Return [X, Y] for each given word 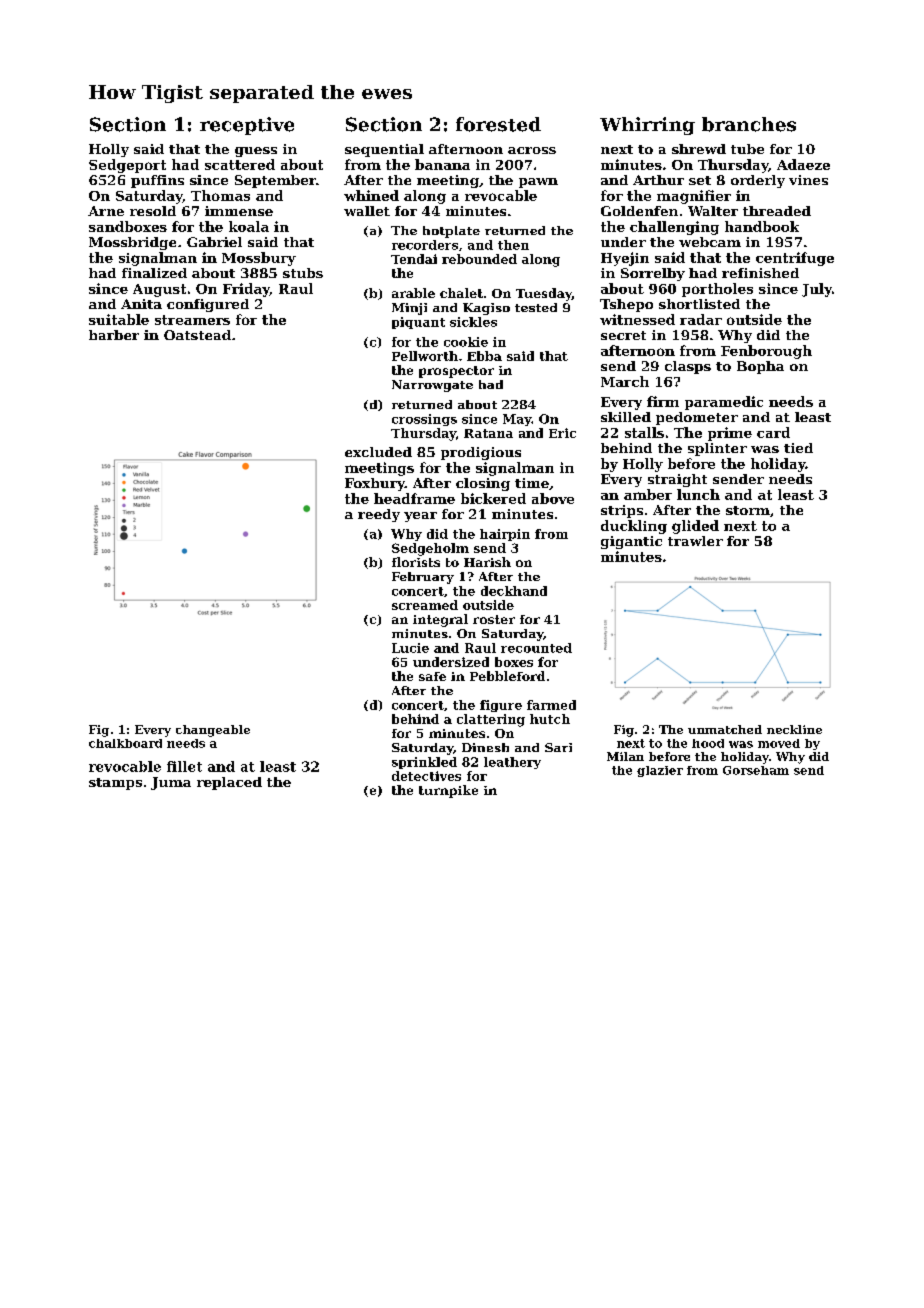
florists [416, 562]
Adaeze [803, 164]
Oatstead [197, 335]
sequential [384, 150]
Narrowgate [432, 386]
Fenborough [766, 352]
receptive [247, 126]
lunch [698, 494]
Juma [171, 783]
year [420, 517]
